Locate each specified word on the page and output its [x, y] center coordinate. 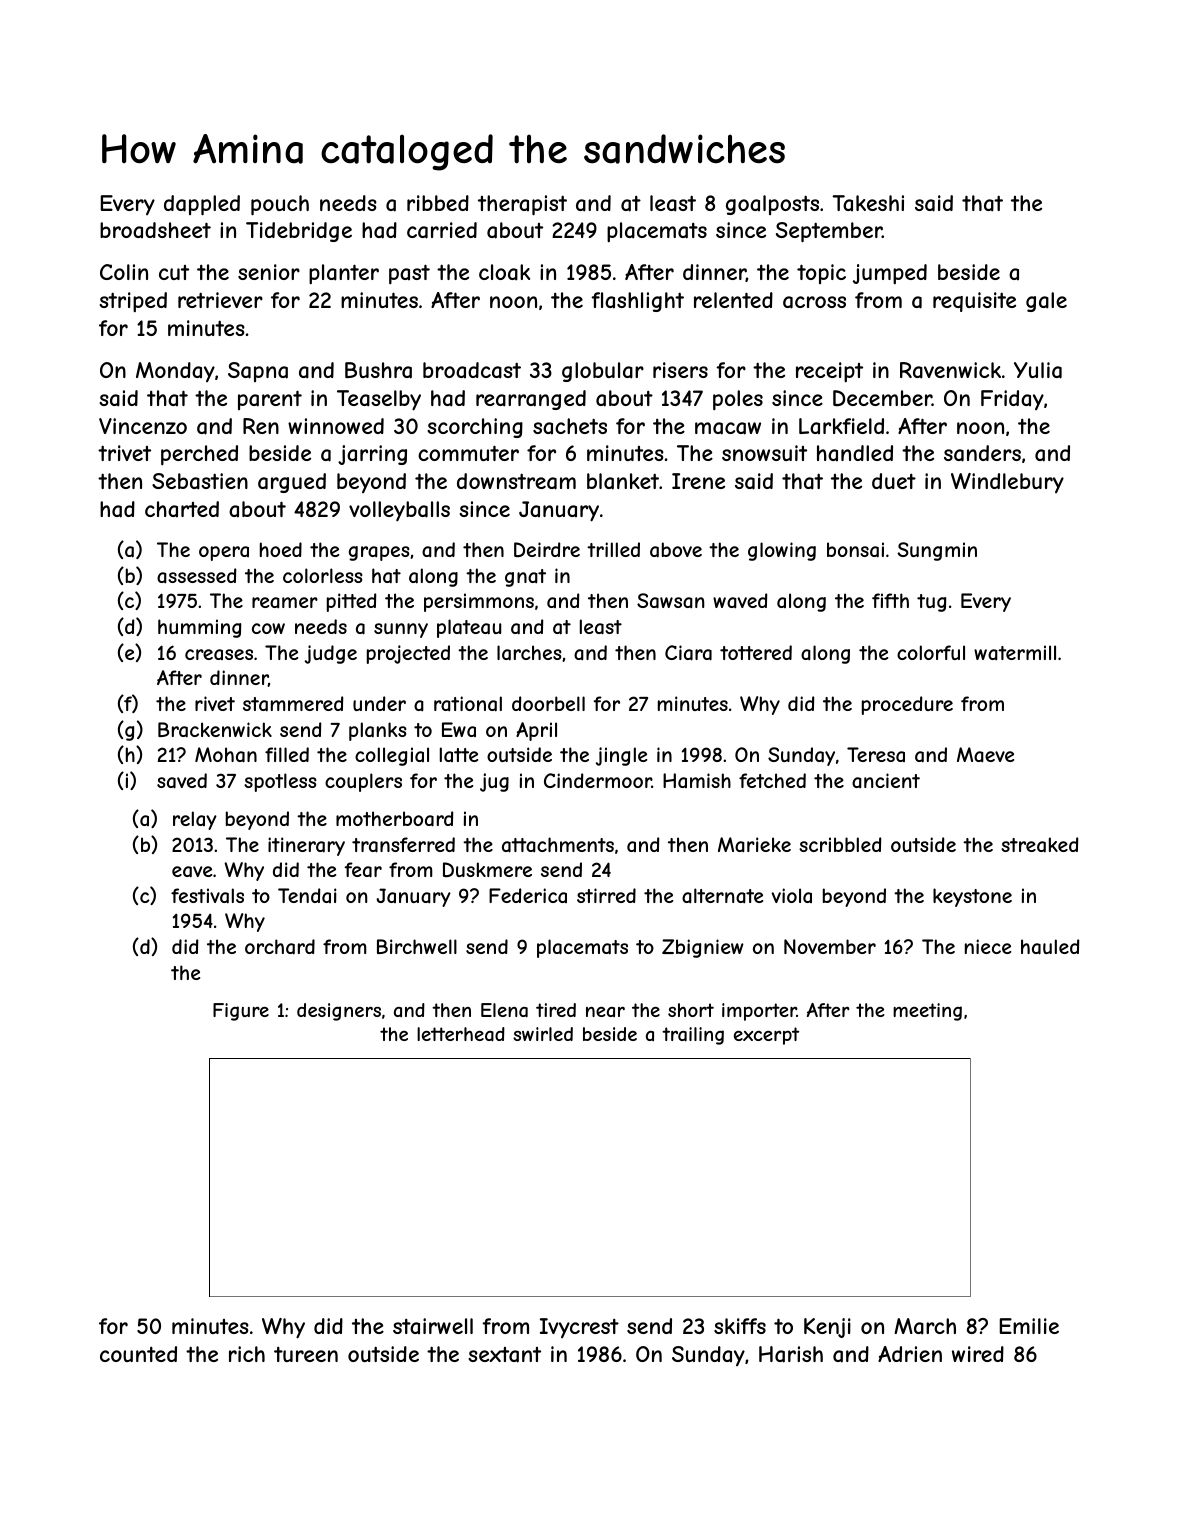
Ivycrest [579, 1328]
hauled [1050, 947]
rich [247, 1354]
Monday [175, 372]
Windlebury [1007, 483]
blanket [623, 481]
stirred [606, 895]
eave [192, 872]
